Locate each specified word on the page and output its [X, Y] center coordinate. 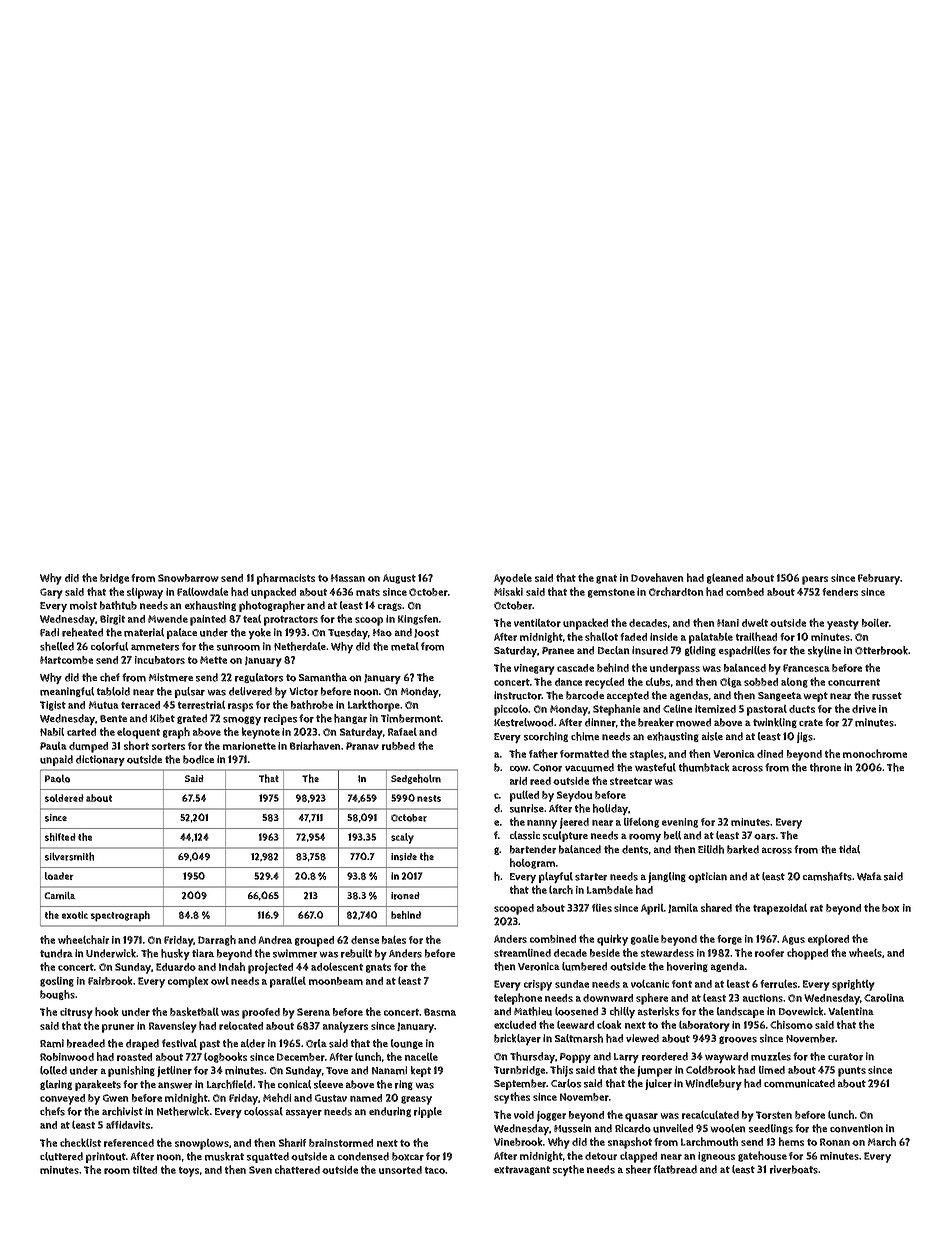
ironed [405, 896]
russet [887, 696]
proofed [261, 1013]
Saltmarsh [579, 1038]
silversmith [69, 856]
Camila [60, 895]
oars [764, 836]
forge [729, 940]
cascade [575, 668]
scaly [402, 838]
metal [405, 646]
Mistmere [171, 677]
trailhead [756, 636]
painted [208, 620]
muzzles [771, 1056]
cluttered [61, 1156]
